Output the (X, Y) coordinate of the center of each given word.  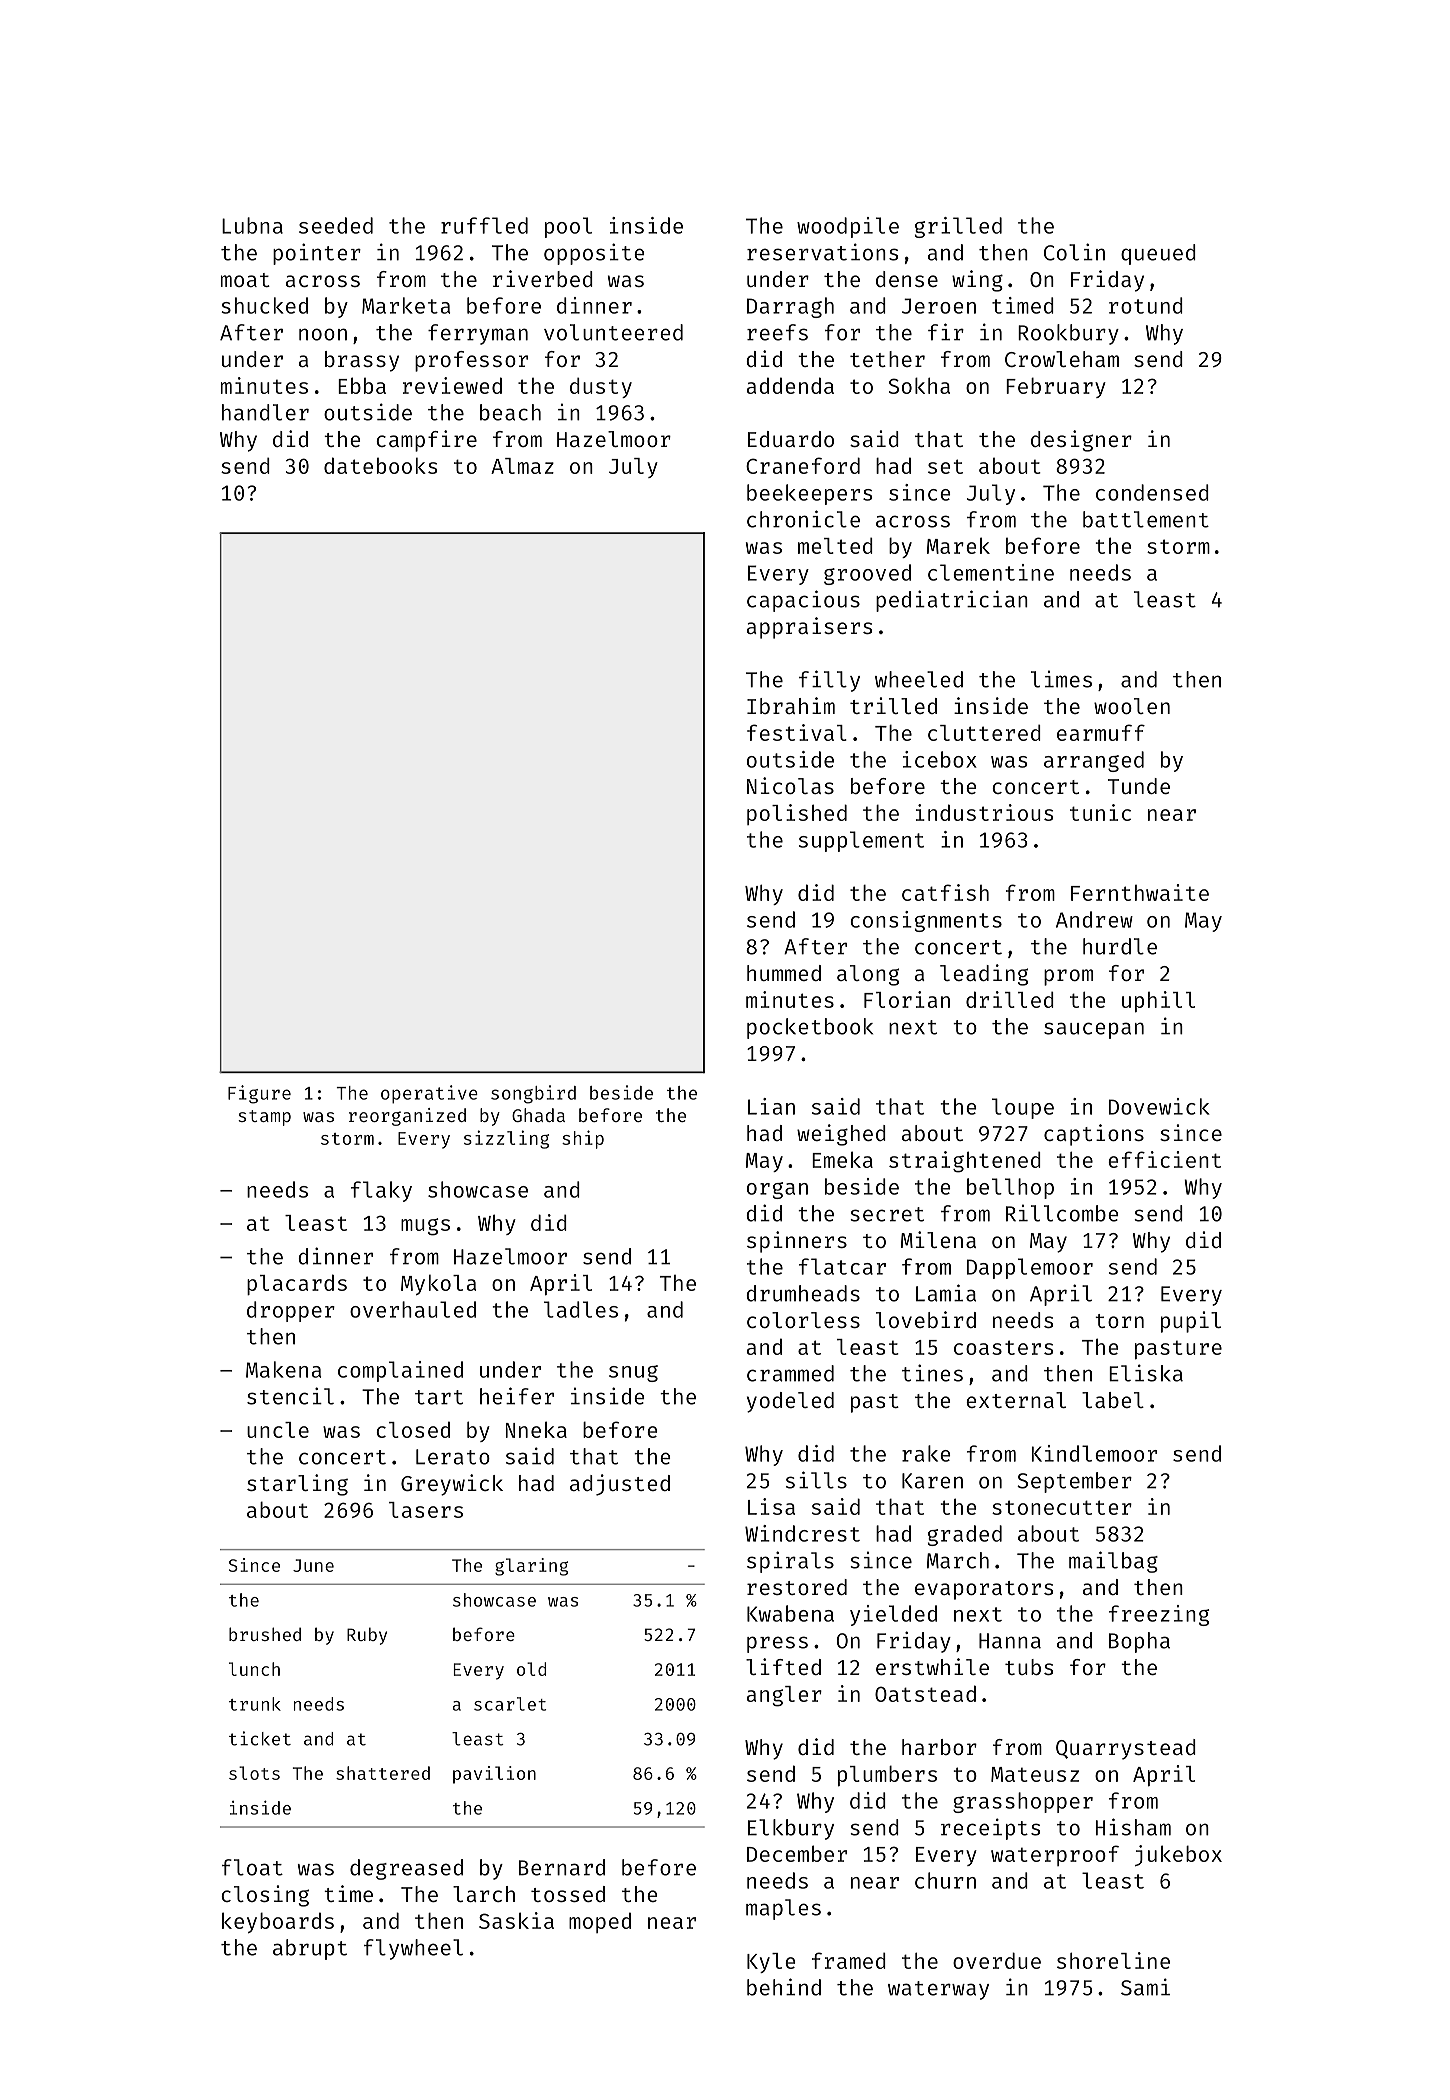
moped (600, 1922)
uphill (1158, 1001)
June (313, 1565)
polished (797, 814)
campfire (426, 441)
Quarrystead (1126, 1749)
